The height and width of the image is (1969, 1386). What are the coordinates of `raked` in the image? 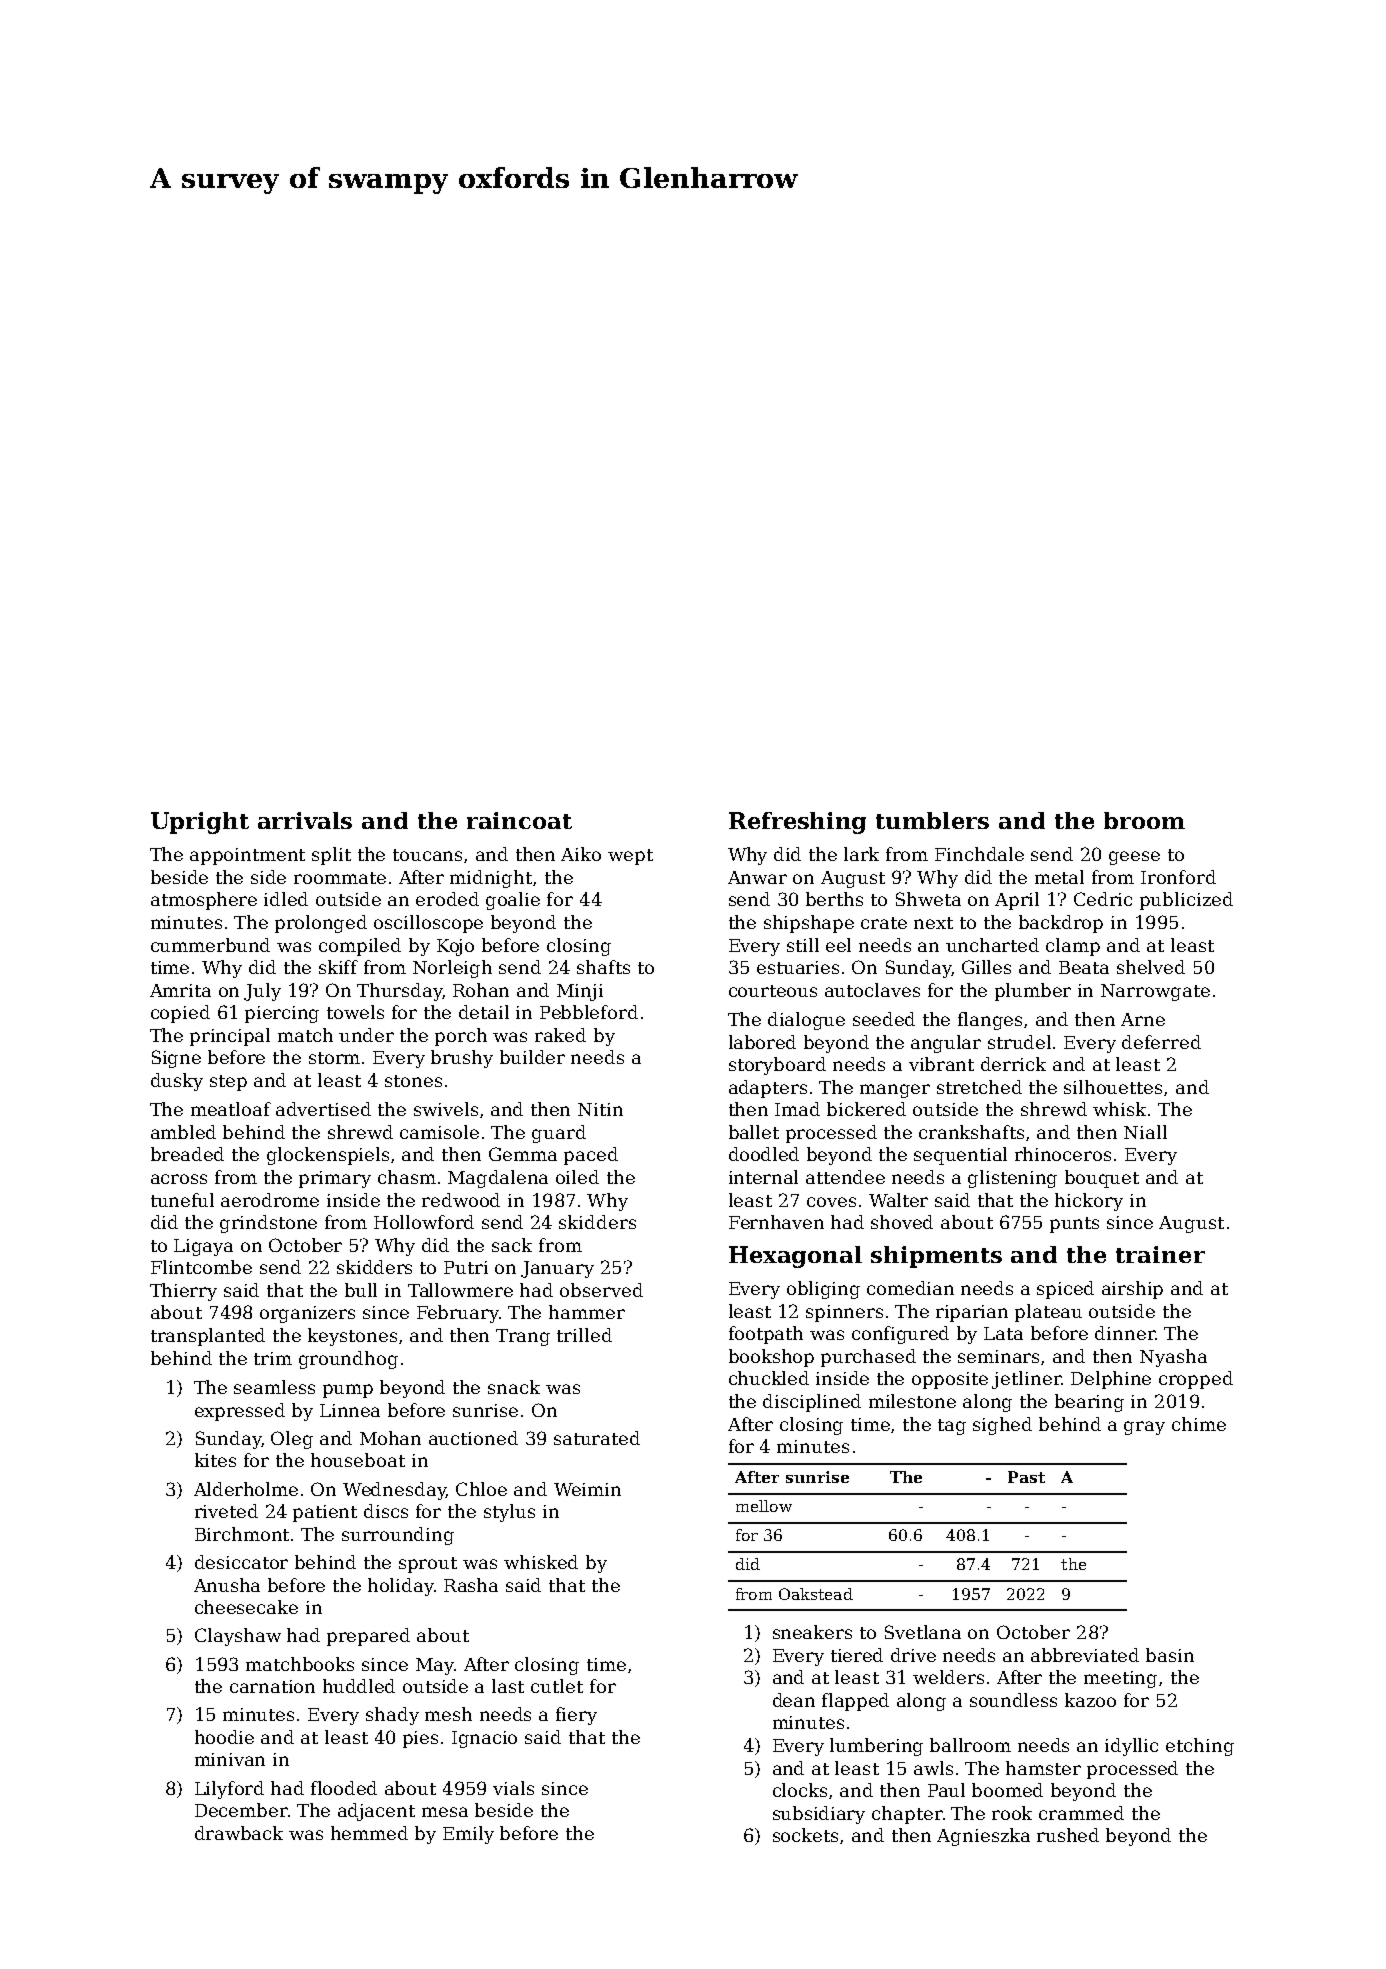 It's located at (560, 1035).
